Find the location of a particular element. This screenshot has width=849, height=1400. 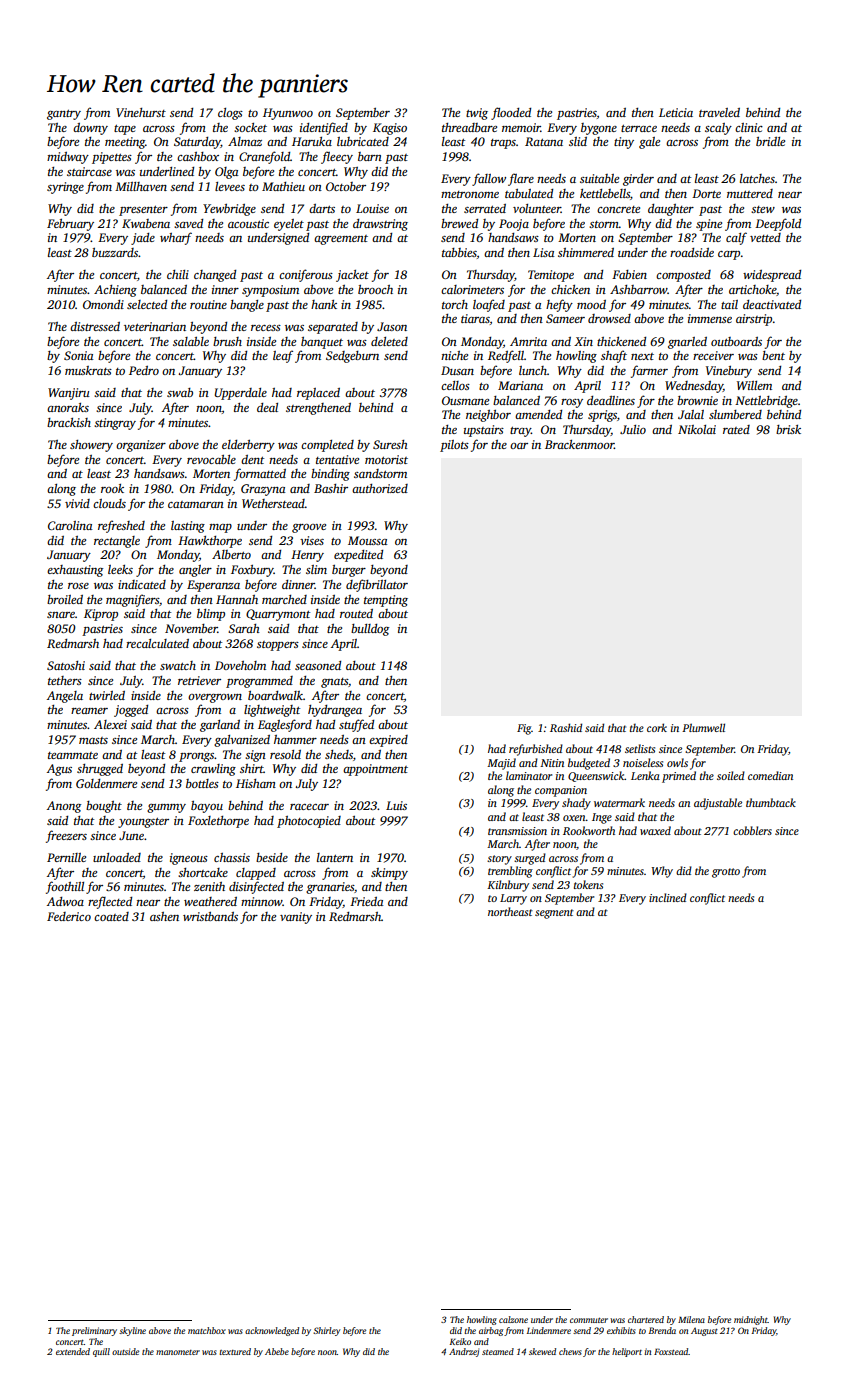

August is located at coordinates (704, 1331).
